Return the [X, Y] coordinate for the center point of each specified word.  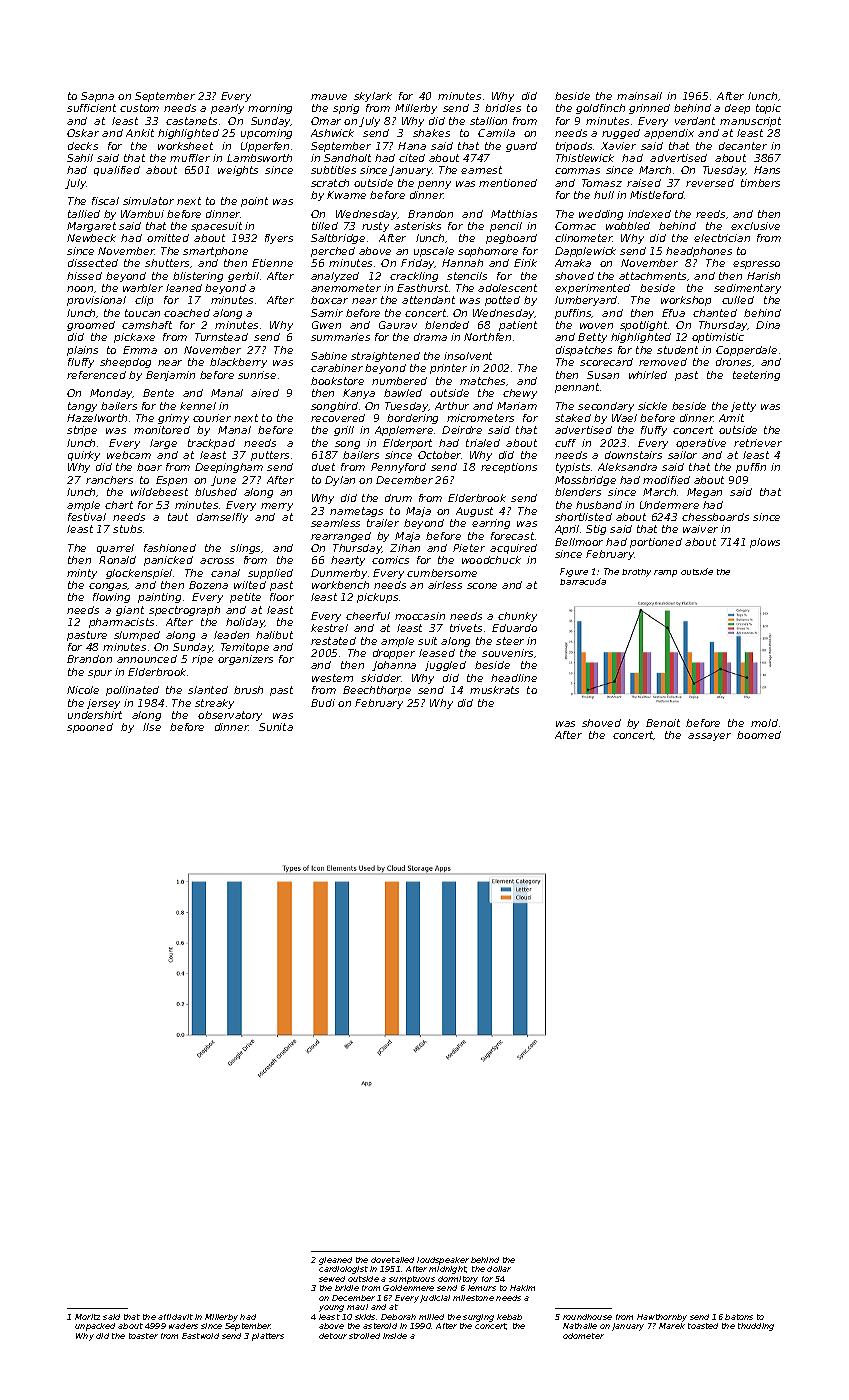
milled [431, 1317]
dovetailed [392, 1260]
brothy [636, 573]
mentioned [508, 183]
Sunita [276, 727]
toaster [143, 1336]
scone [482, 586]
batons [739, 1317]
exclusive [755, 226]
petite [245, 598]
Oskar [83, 133]
